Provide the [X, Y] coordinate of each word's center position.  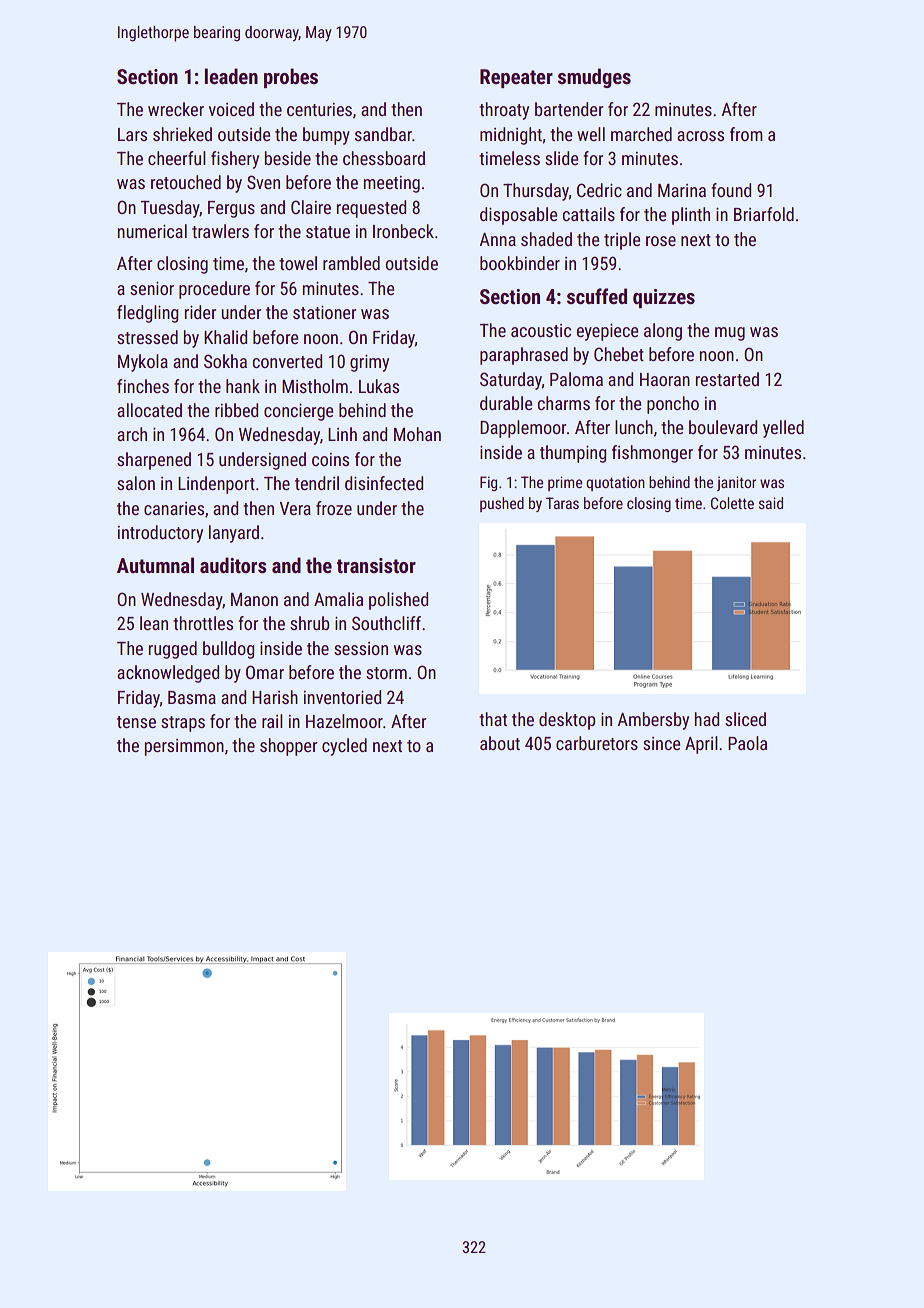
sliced [745, 719]
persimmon [184, 747]
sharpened [154, 461]
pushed [502, 504]
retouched [186, 182]
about [500, 743]
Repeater [516, 78]
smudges [594, 78]
